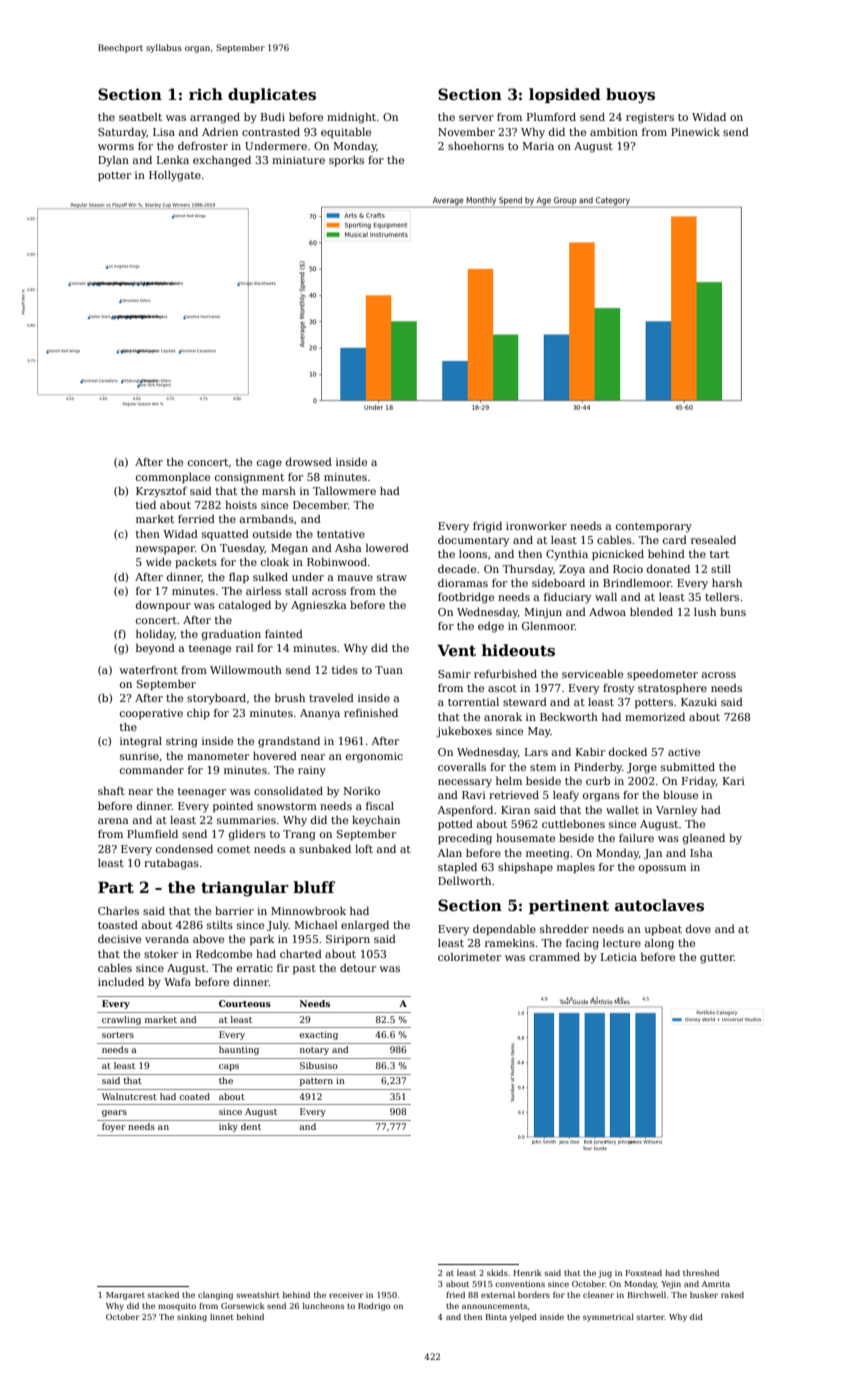 Image resolution: width=849 pixels, height=1400 pixels. Describe the element at coordinates (619, 957) in the image. I see `Leticia` at that location.
